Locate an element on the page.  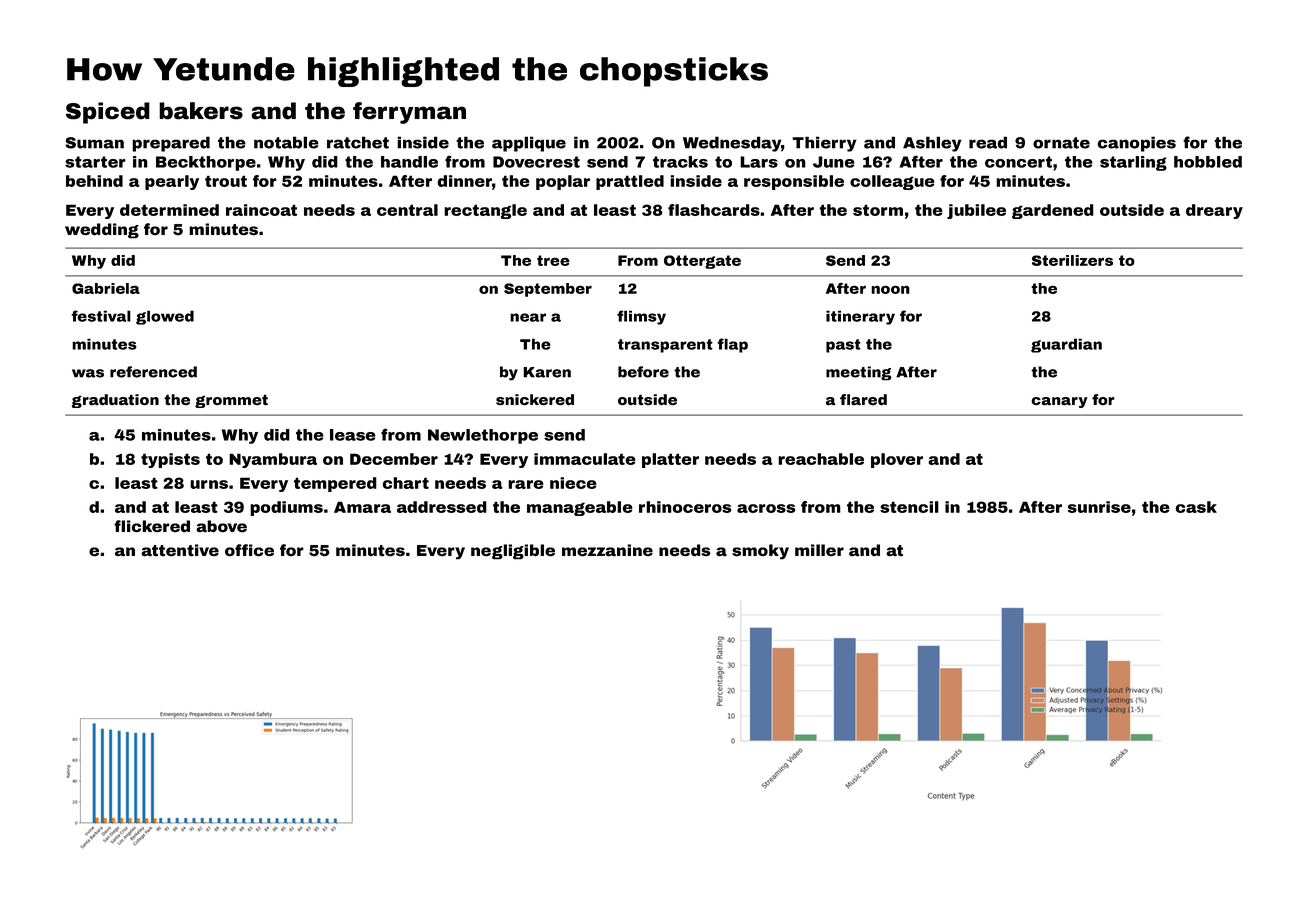
flashcards is located at coordinates (714, 210).
